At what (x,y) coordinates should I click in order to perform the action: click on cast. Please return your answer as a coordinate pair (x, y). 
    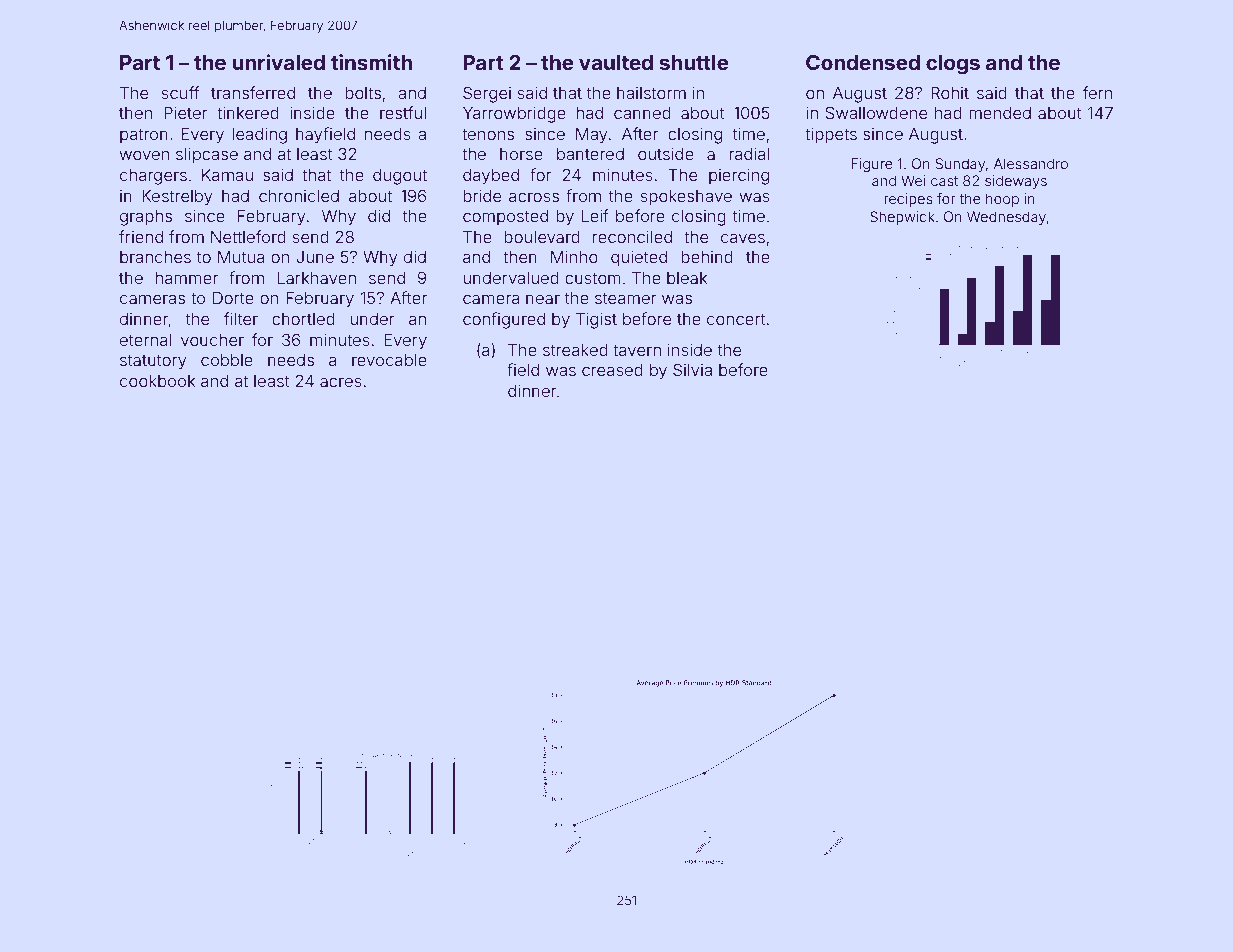
    Looking at the image, I should click on (944, 181).
